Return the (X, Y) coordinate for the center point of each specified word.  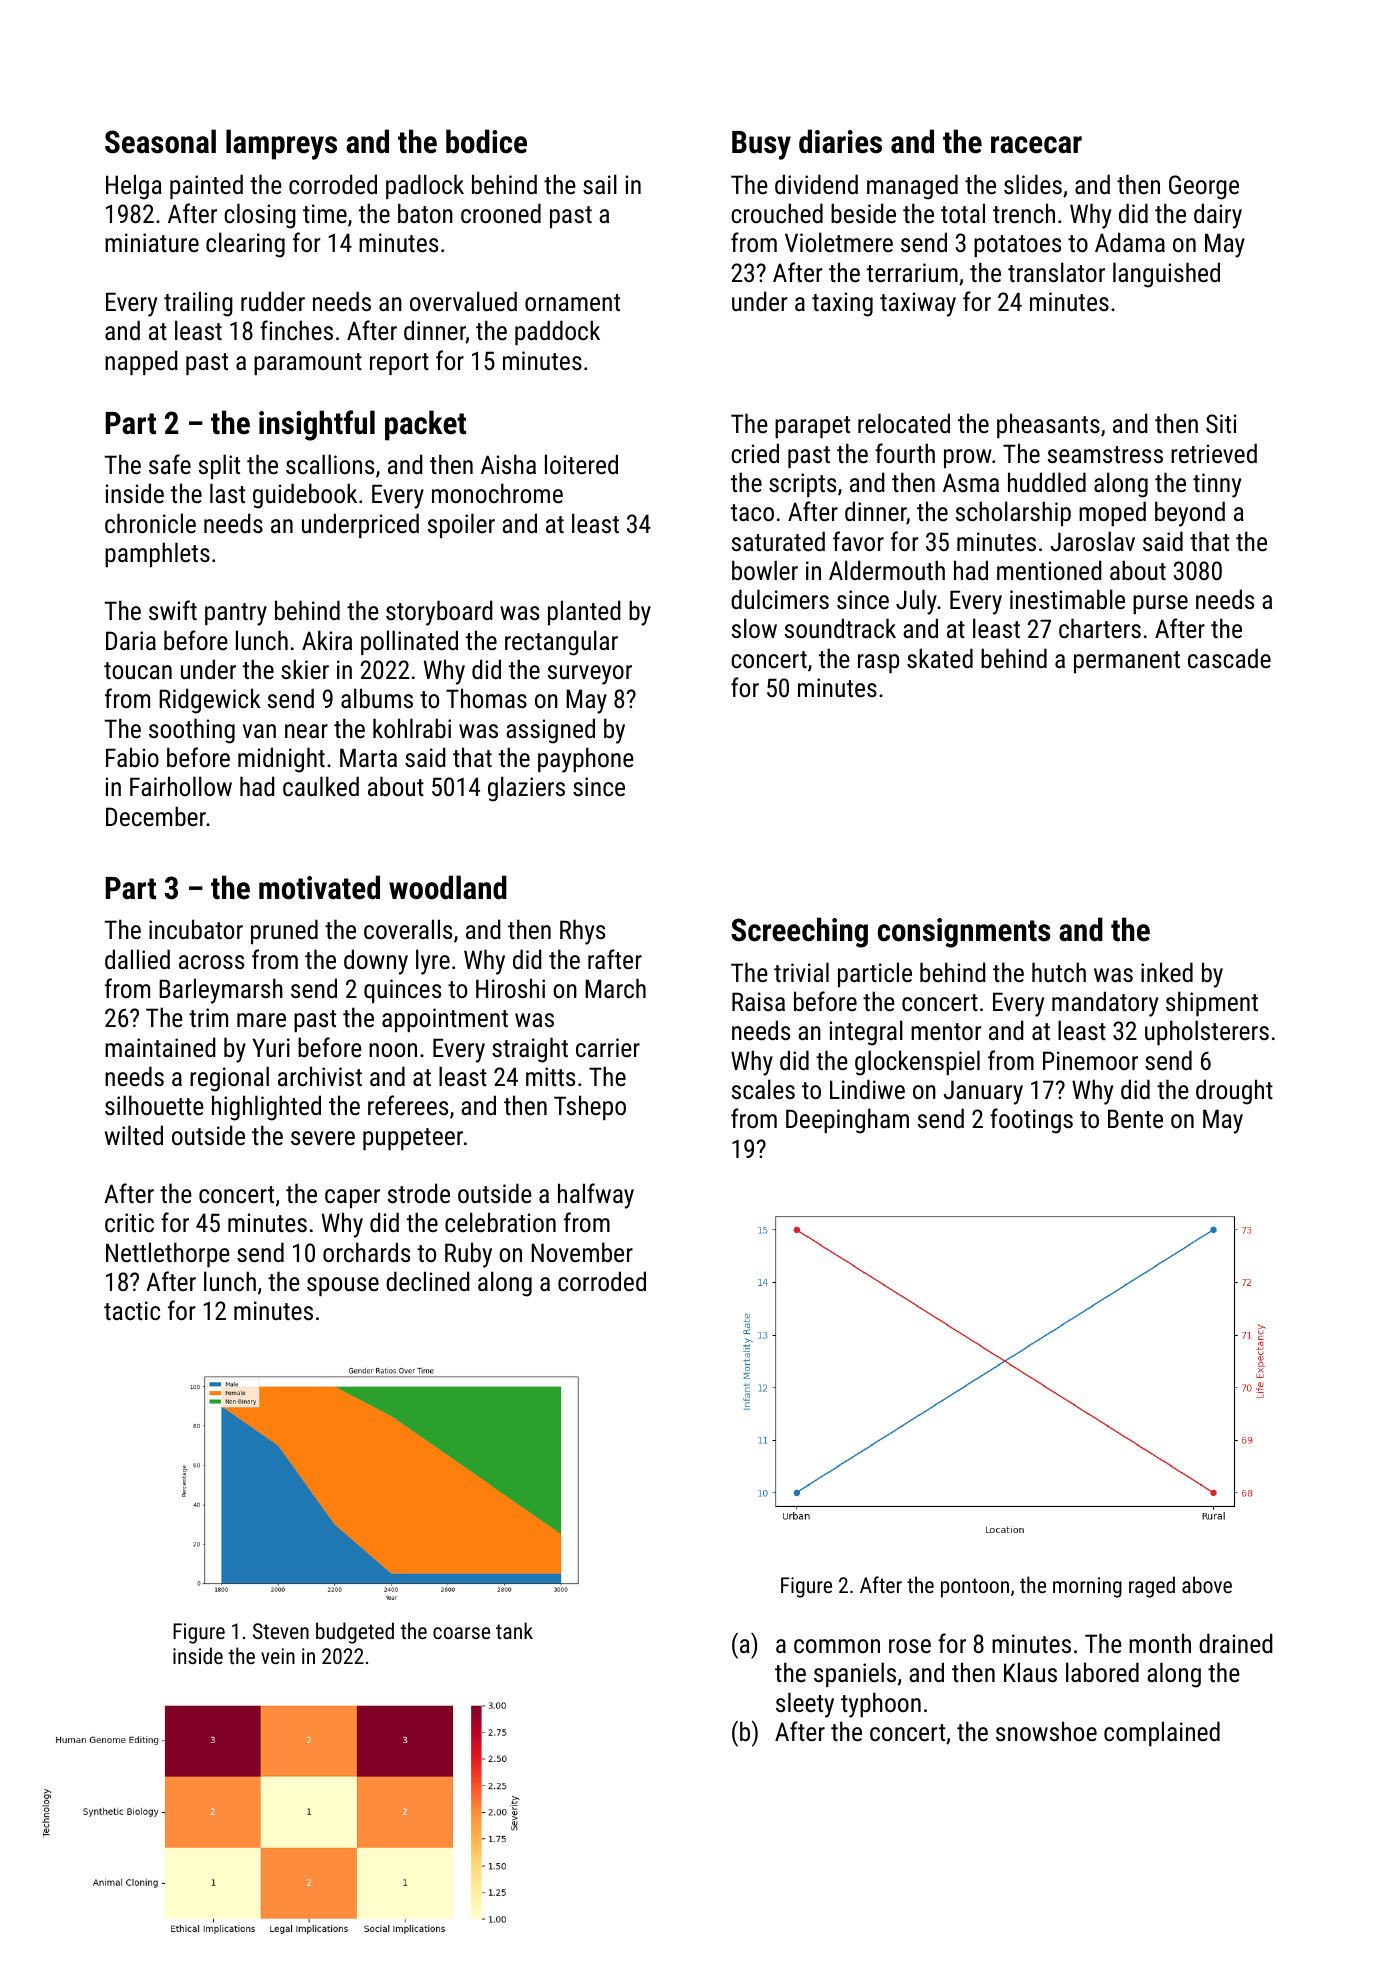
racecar (1036, 145)
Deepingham (847, 1121)
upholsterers (1207, 1032)
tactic (132, 1310)
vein (278, 1656)
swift (173, 610)
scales (763, 1089)
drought (1234, 1092)
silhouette (154, 1105)
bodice (486, 141)
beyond (1190, 514)
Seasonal (160, 141)
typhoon (881, 1705)
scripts (802, 485)
